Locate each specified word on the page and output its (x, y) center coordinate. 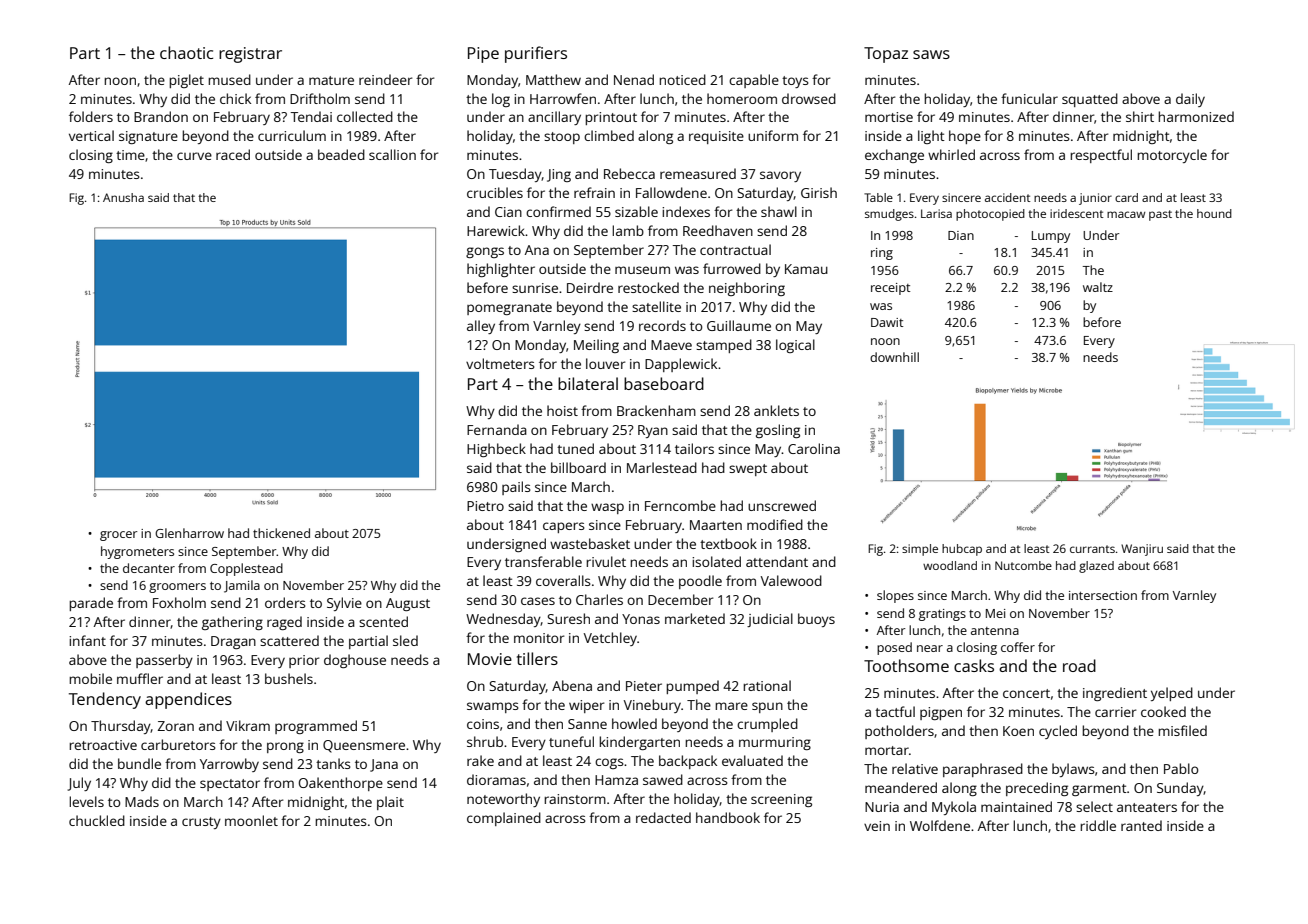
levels (86, 801)
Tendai (311, 116)
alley (481, 327)
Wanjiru (1142, 550)
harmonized (1196, 116)
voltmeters (500, 363)
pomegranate (509, 309)
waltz (1098, 287)
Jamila (242, 586)
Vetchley (610, 639)
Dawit (887, 322)
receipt (890, 289)
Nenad (634, 79)
